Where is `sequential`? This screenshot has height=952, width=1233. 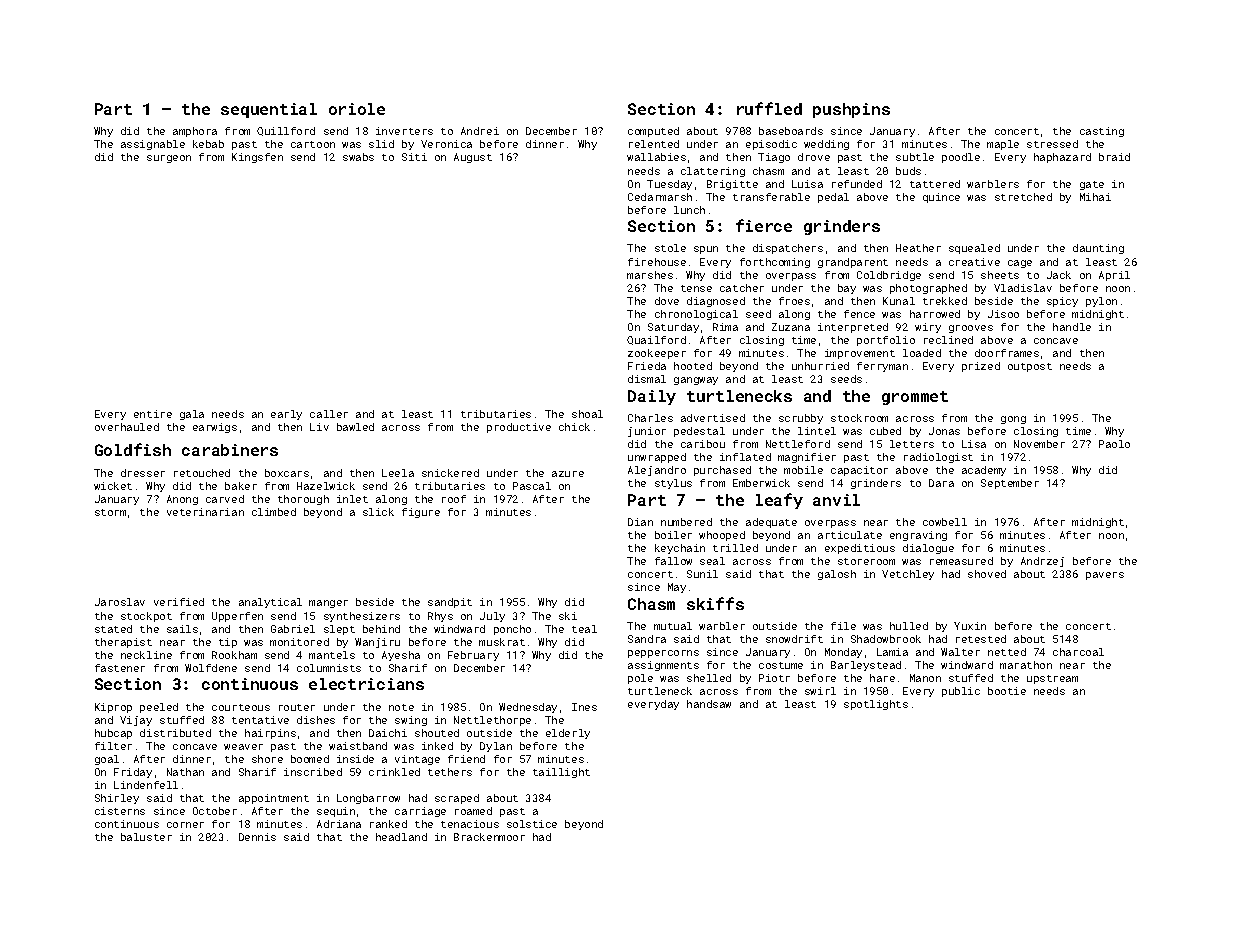 sequential is located at coordinates (269, 110).
